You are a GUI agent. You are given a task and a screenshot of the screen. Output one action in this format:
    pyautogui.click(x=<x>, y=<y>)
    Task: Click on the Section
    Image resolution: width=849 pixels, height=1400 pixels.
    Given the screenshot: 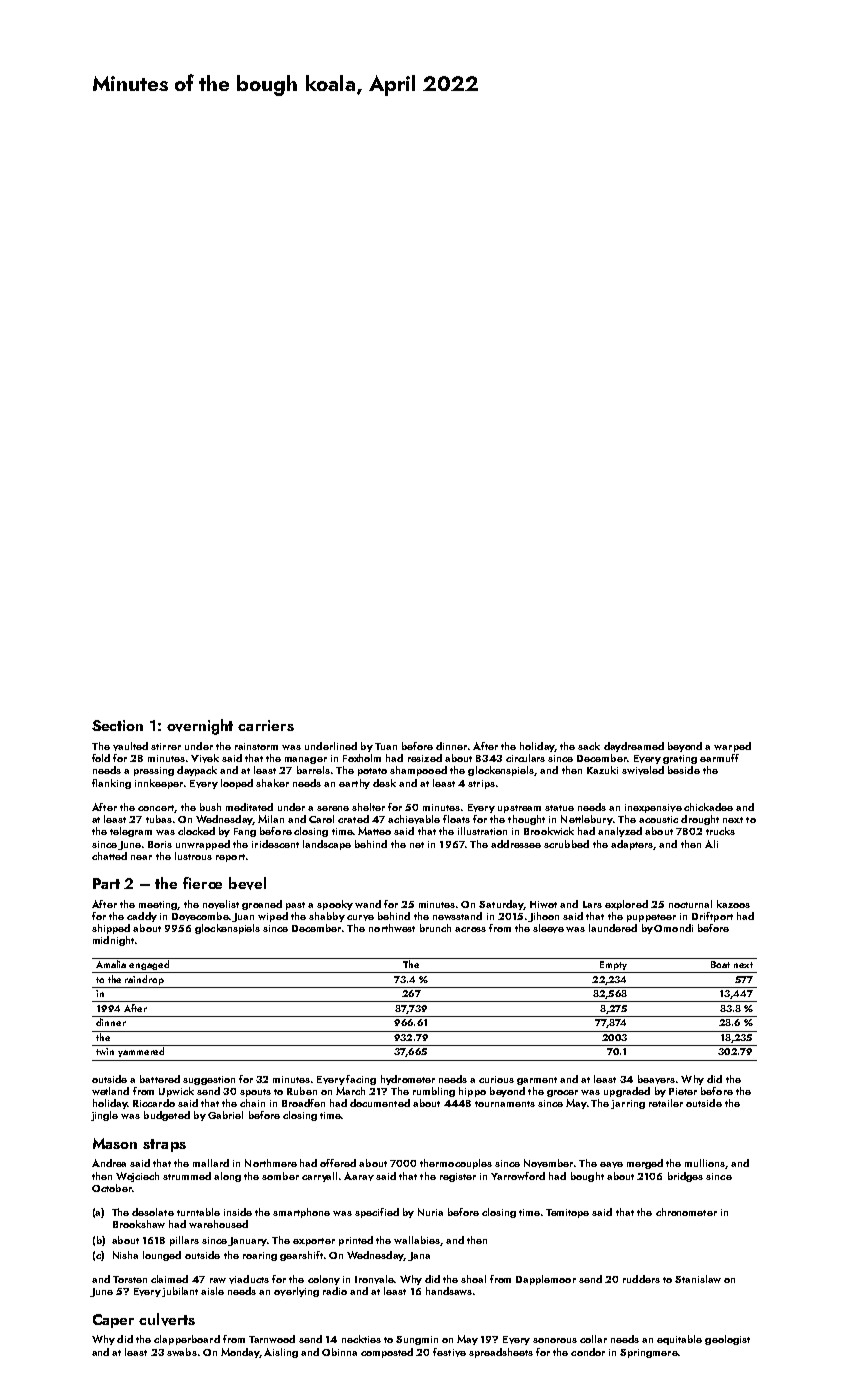 What is the action you would take?
    pyautogui.click(x=117, y=725)
